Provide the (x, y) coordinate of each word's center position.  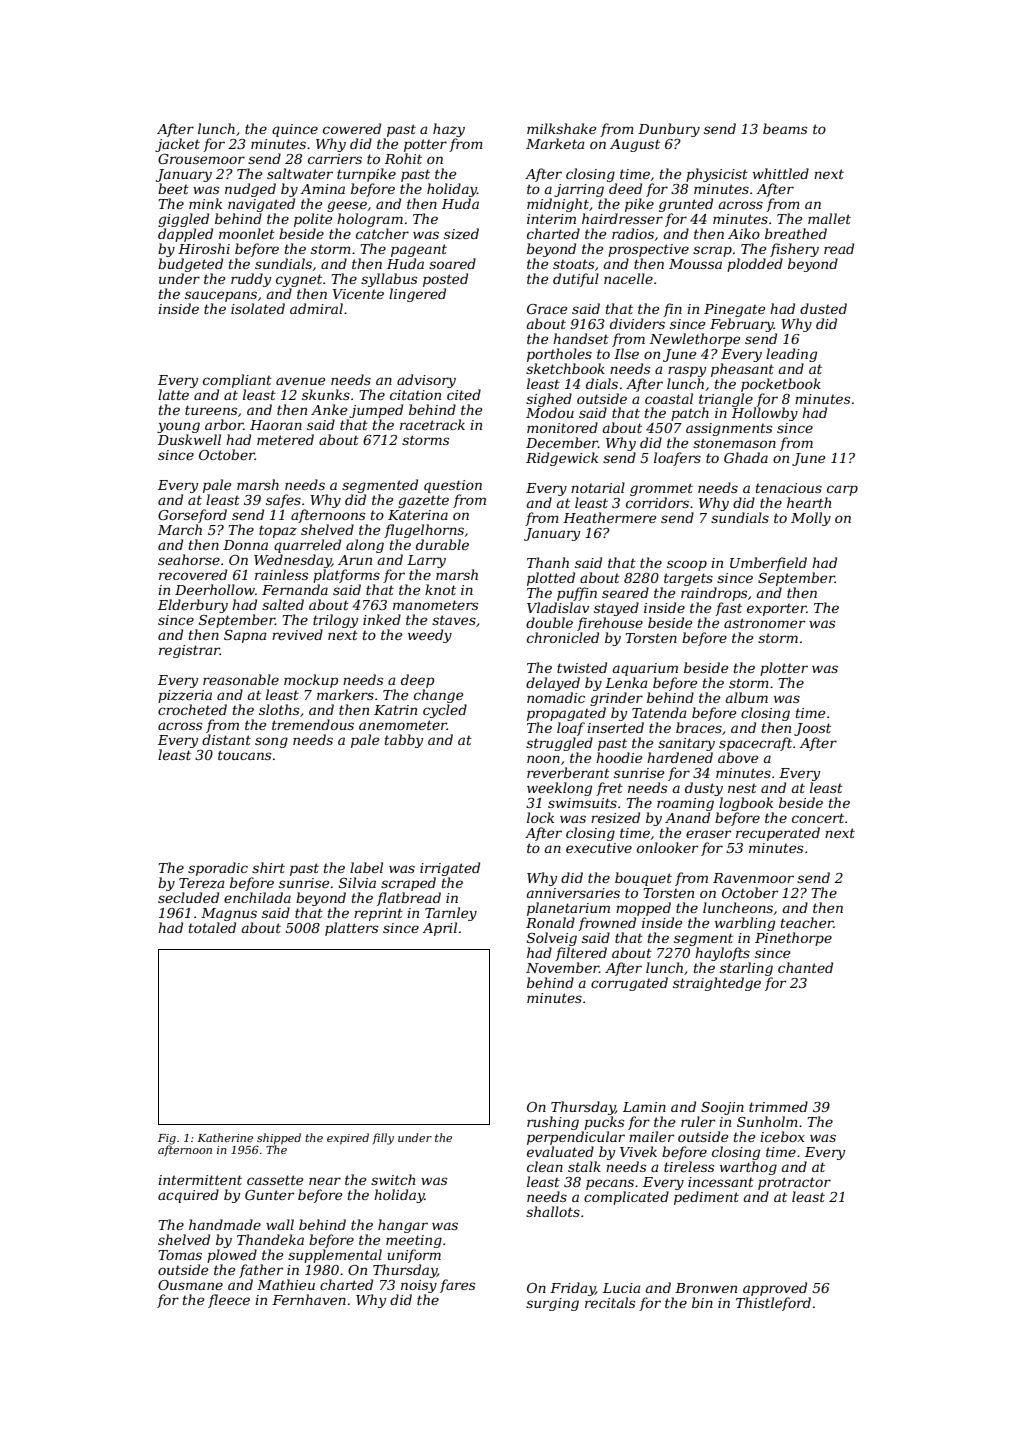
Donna (245, 545)
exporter (777, 609)
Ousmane (190, 1285)
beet (173, 188)
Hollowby (765, 414)
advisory (426, 381)
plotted (551, 579)
